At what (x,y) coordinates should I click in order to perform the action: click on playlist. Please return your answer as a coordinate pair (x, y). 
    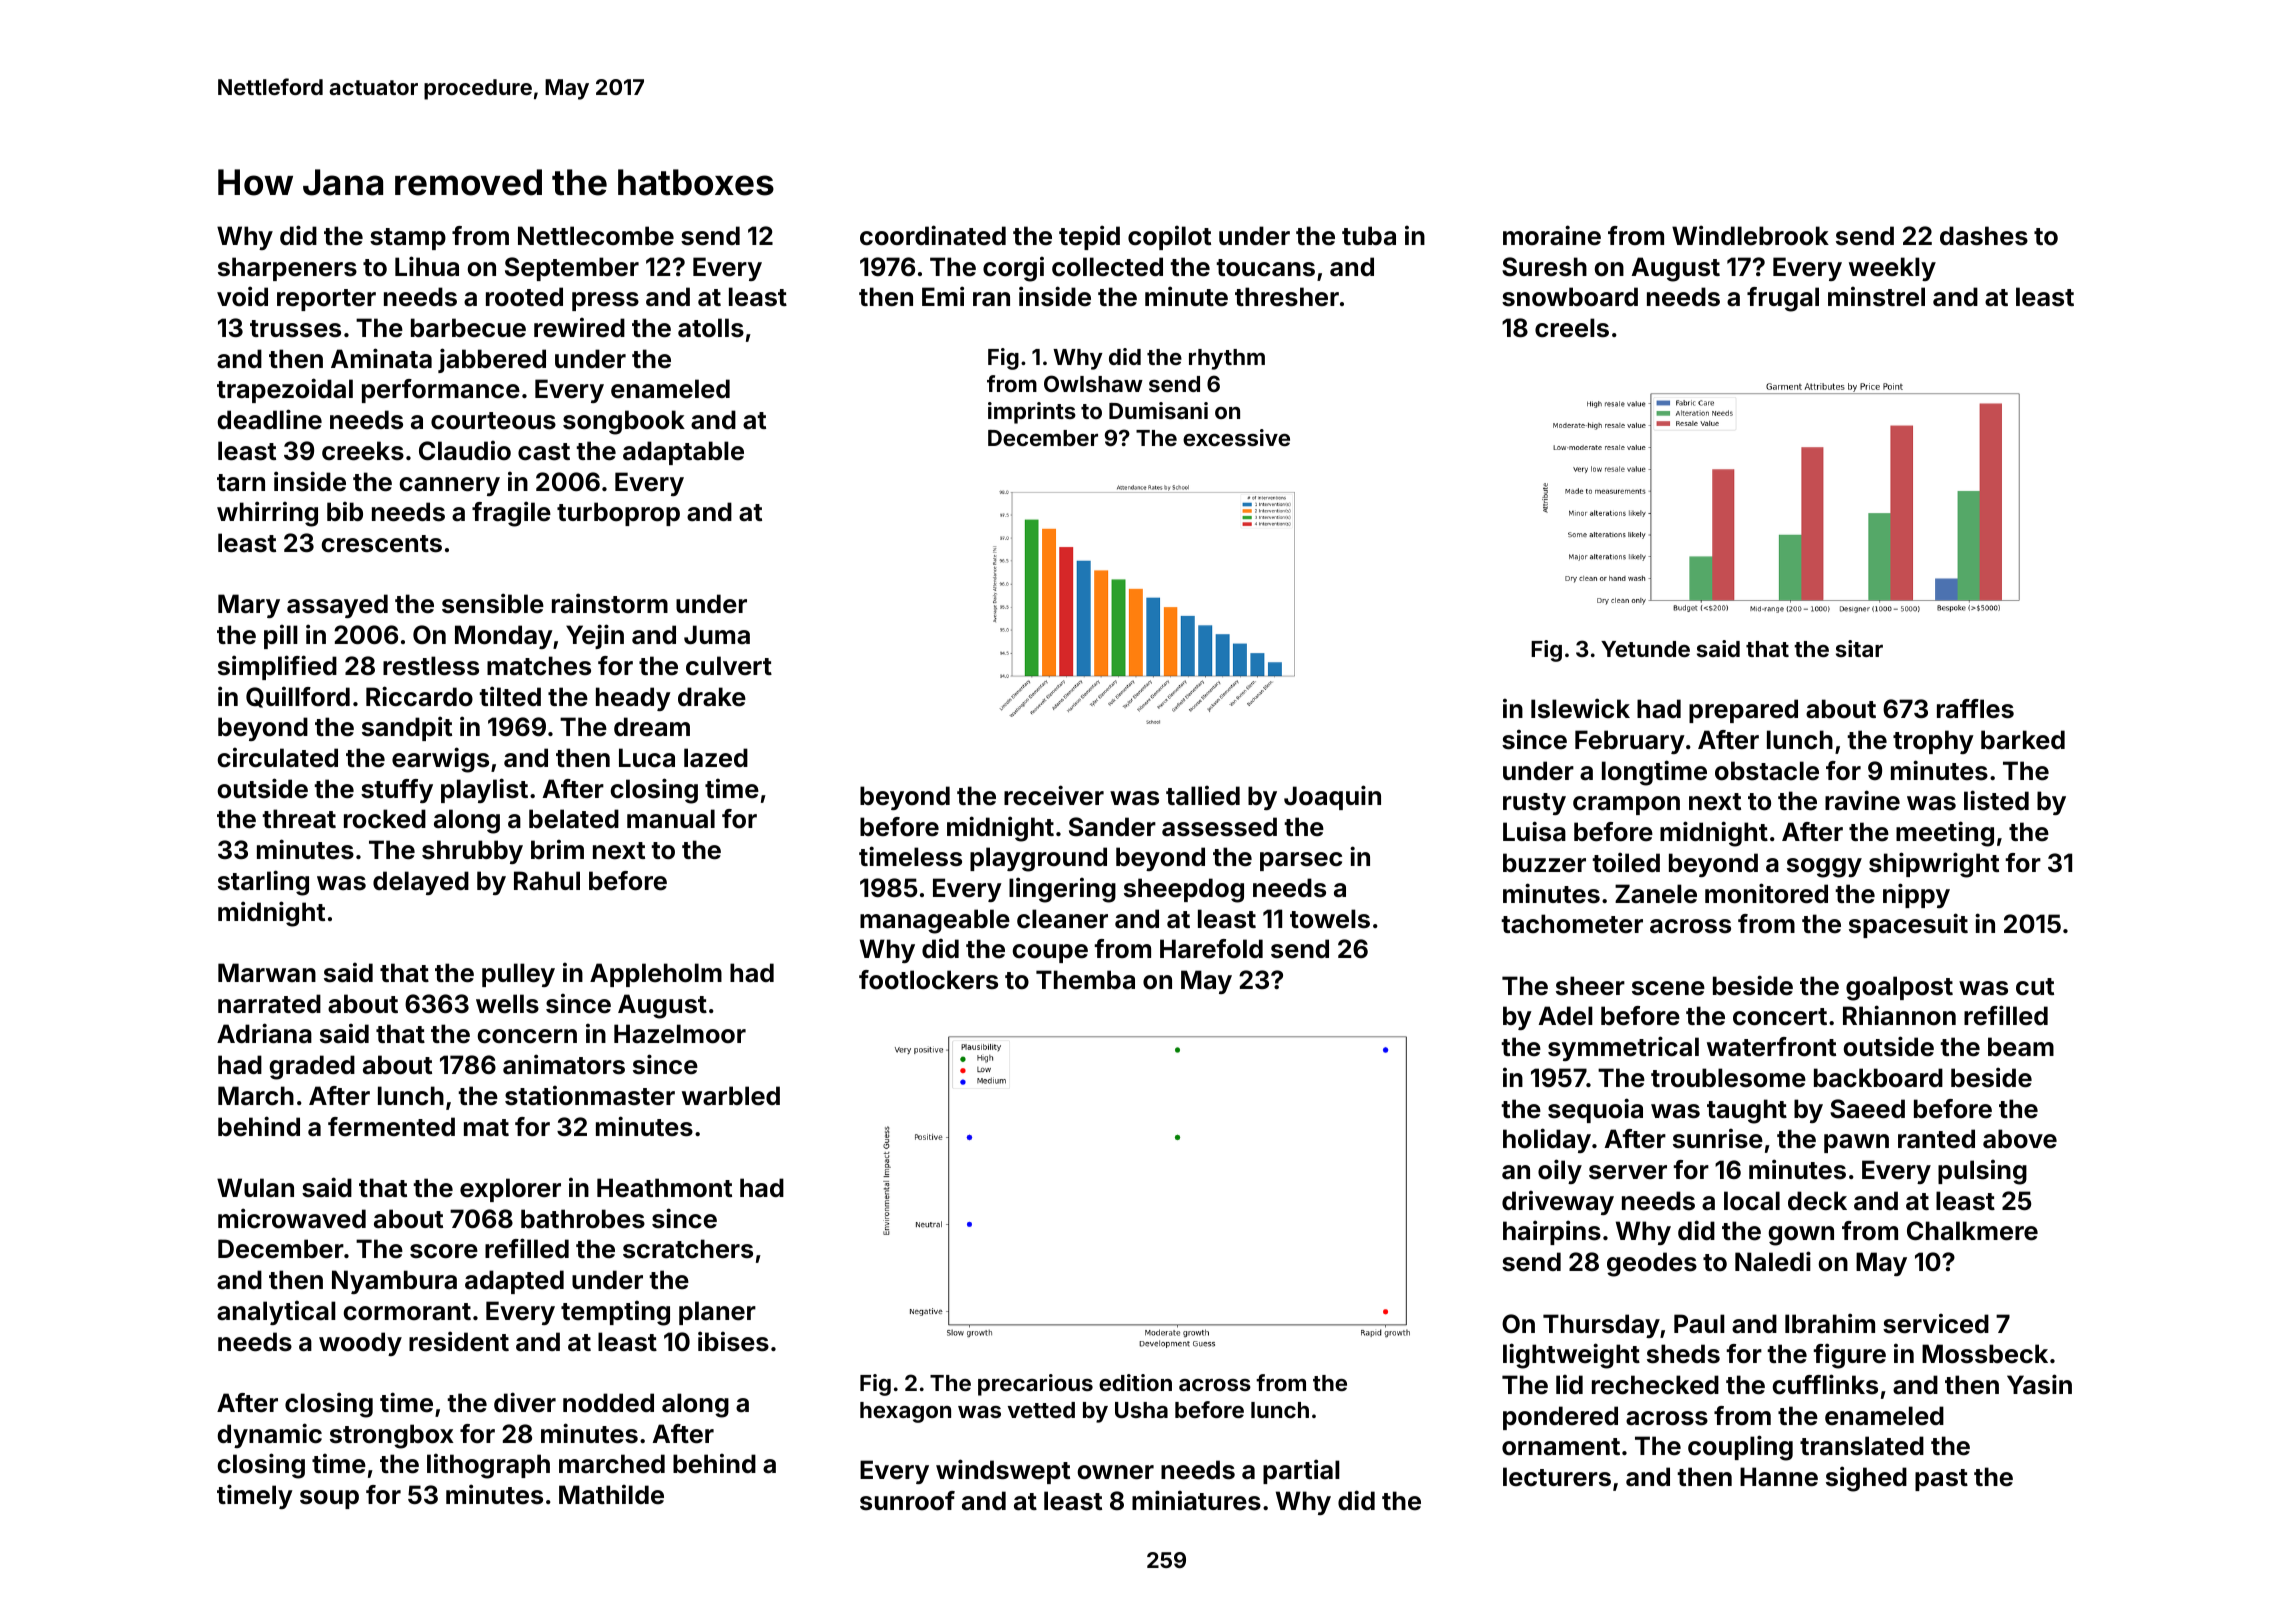
    Looking at the image, I should click on (484, 790).
